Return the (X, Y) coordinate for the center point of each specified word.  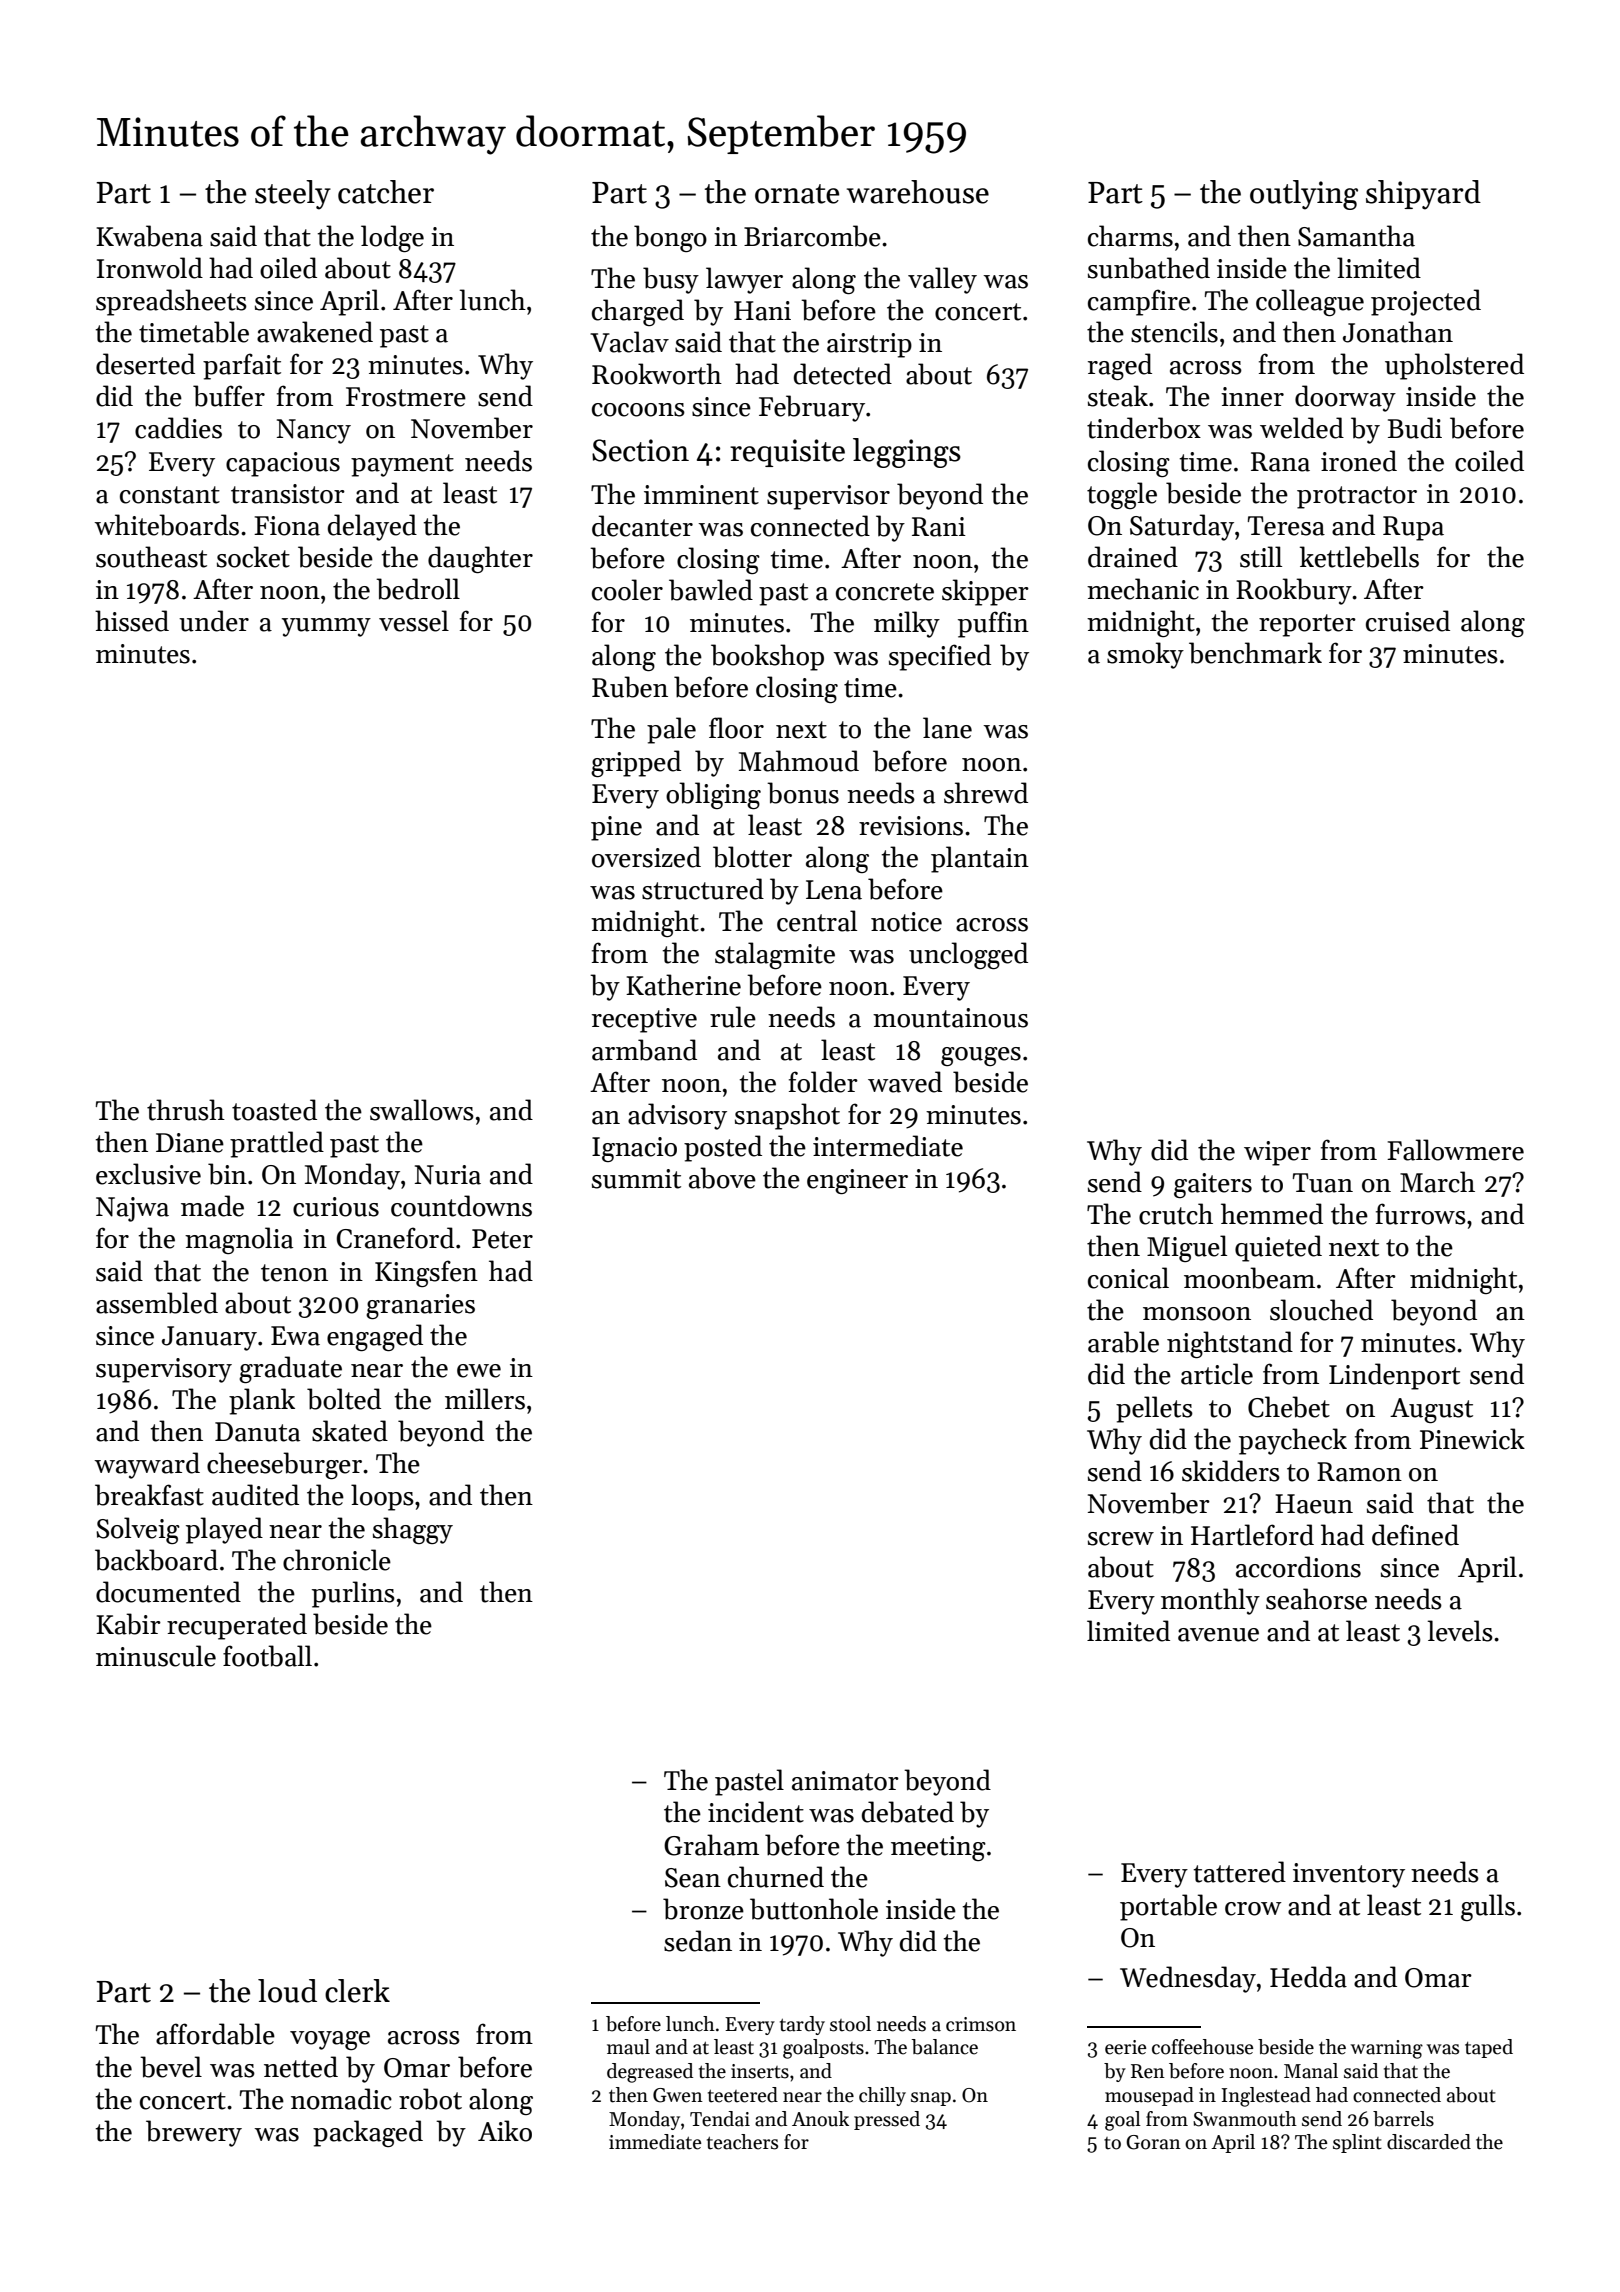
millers (485, 1399)
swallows (422, 1110)
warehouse (918, 192)
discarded (1429, 2142)
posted (723, 1148)
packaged (368, 2133)
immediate (655, 2142)
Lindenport (1394, 1376)
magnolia (239, 1240)
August (1431, 1410)
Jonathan (1398, 332)
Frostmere (406, 397)
